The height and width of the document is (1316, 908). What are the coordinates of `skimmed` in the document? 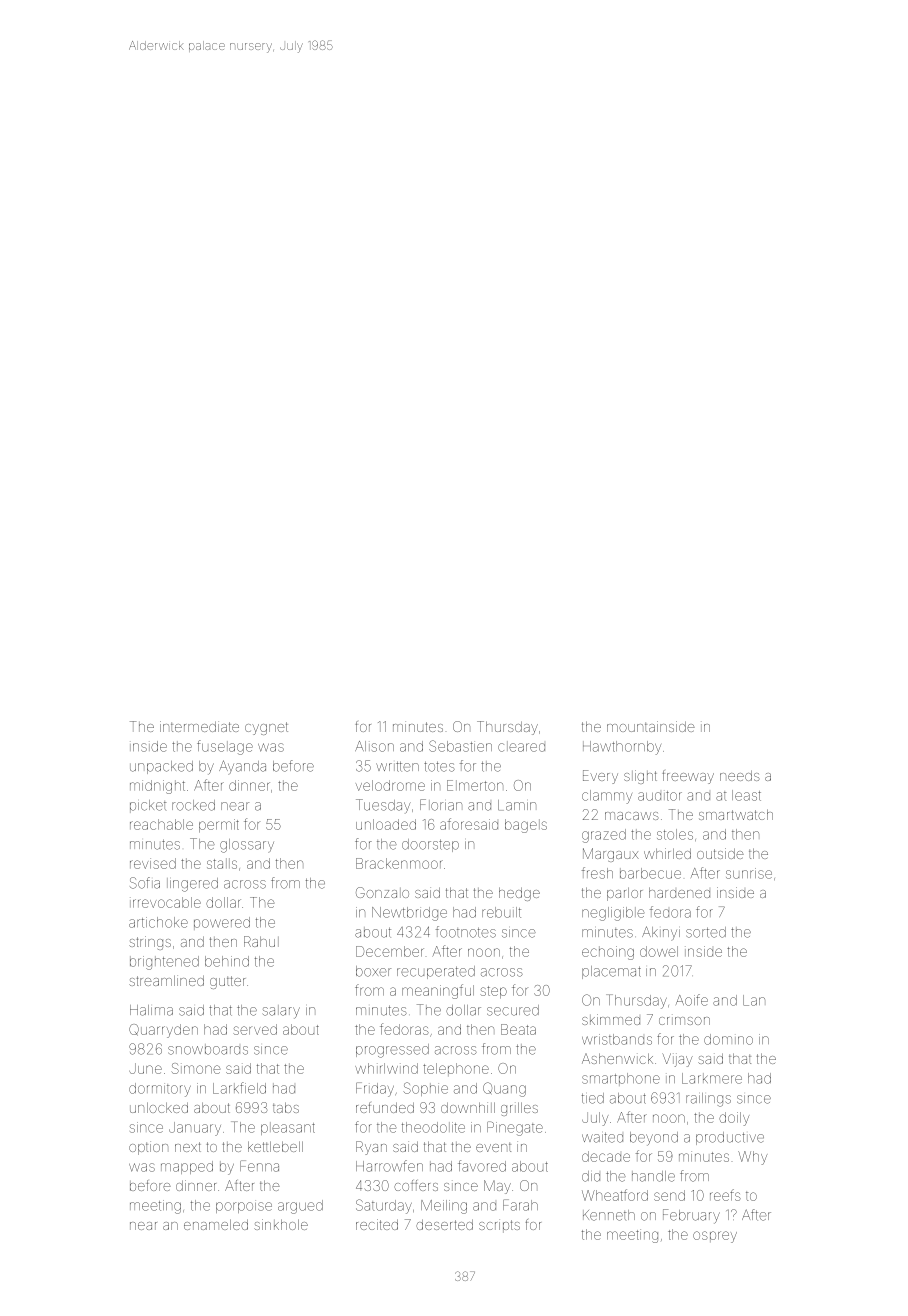 It's located at (611, 1019).
